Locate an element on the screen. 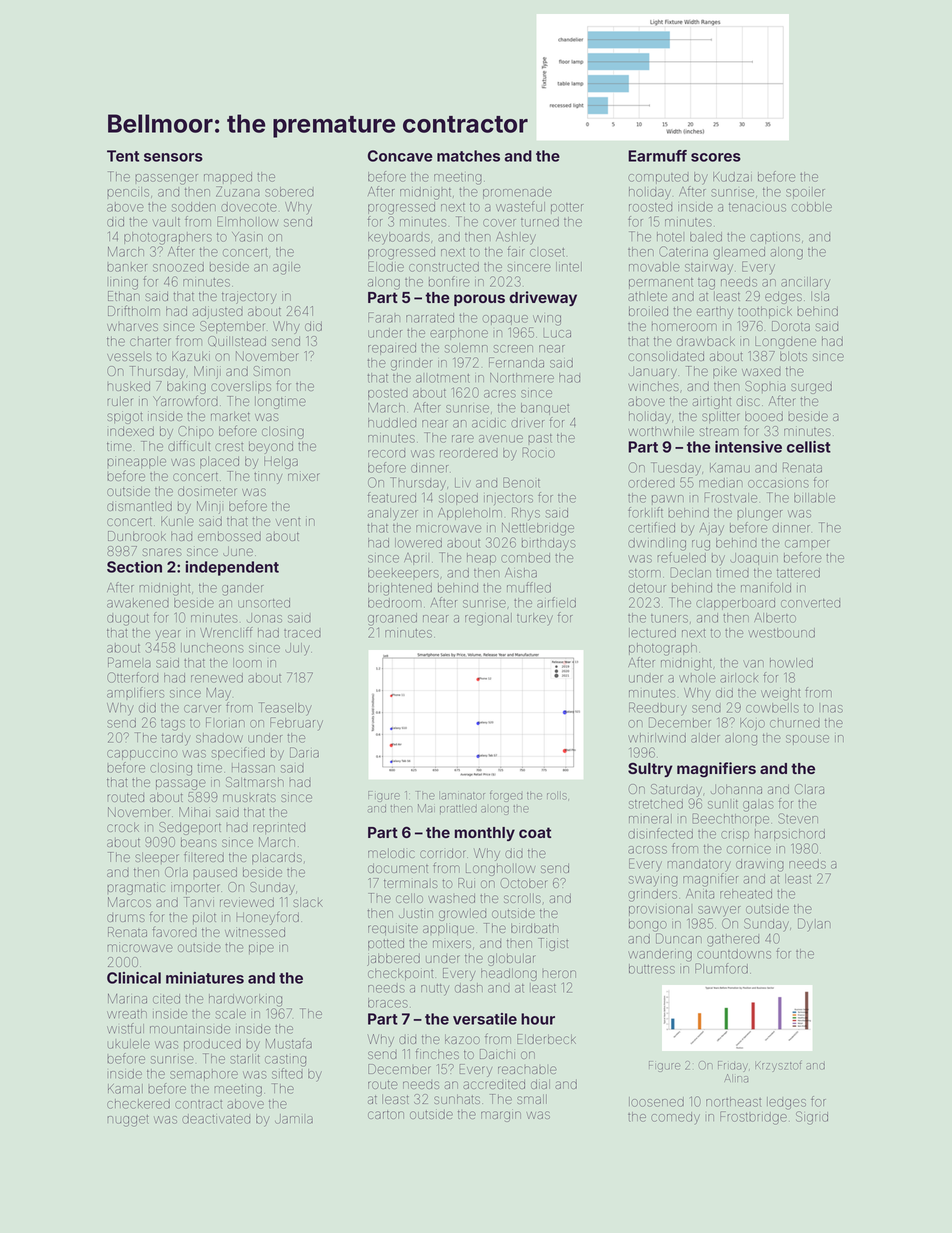 Image resolution: width=952 pixels, height=1233 pixels. drawback is located at coordinates (706, 341).
